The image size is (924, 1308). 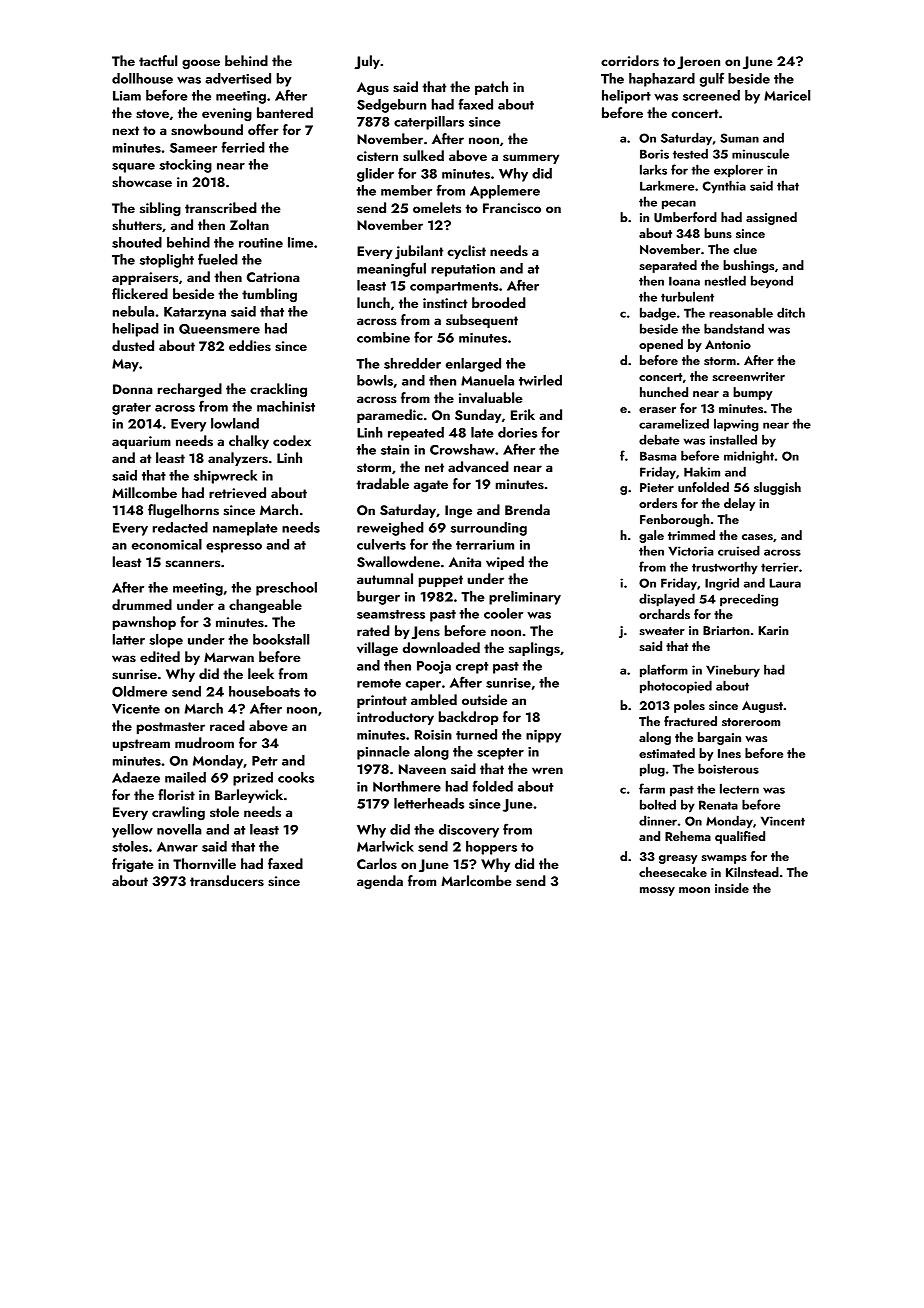 I want to click on tested, so click(x=690, y=153).
